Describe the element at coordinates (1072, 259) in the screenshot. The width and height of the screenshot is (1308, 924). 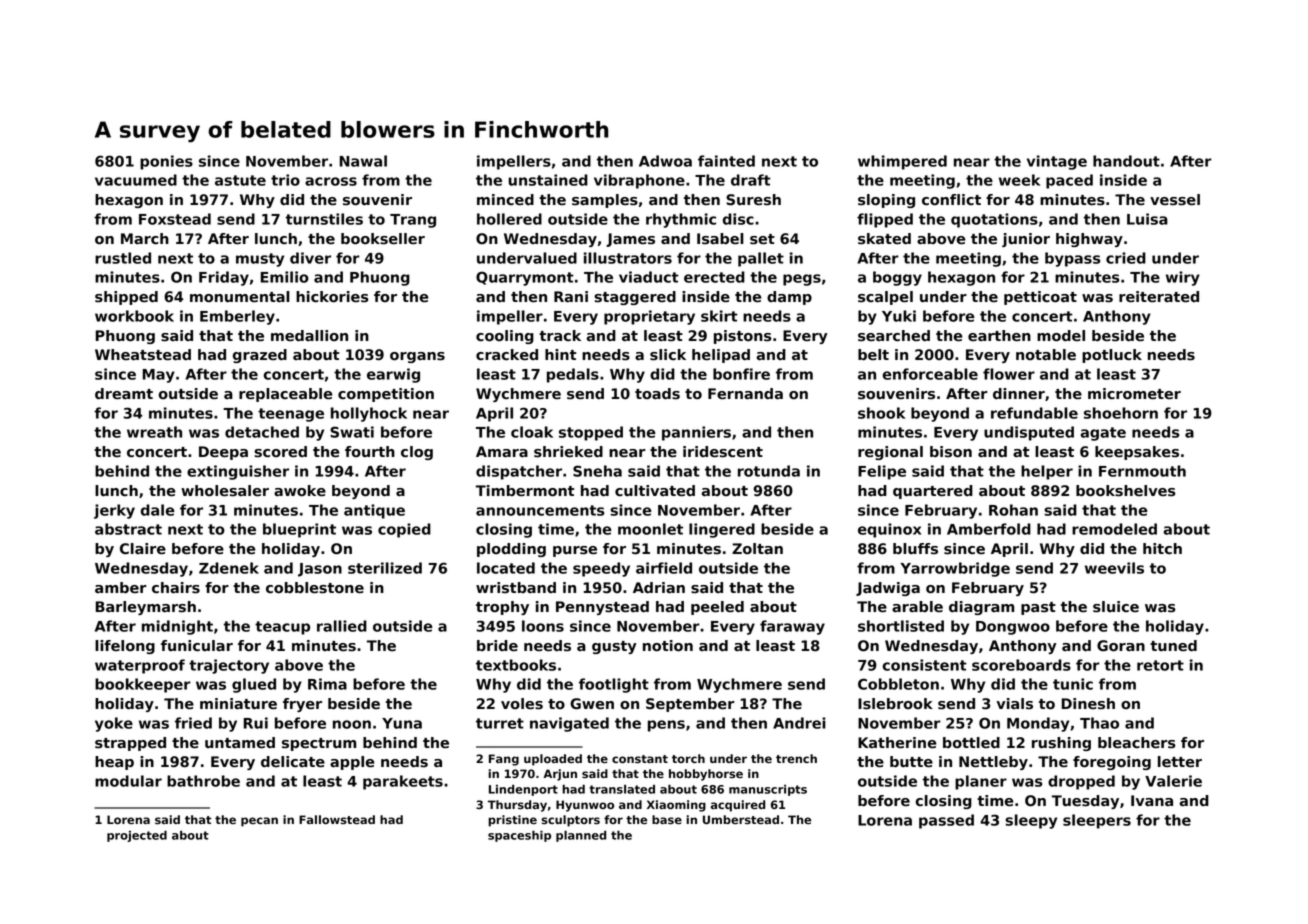
I see `bypass` at that location.
